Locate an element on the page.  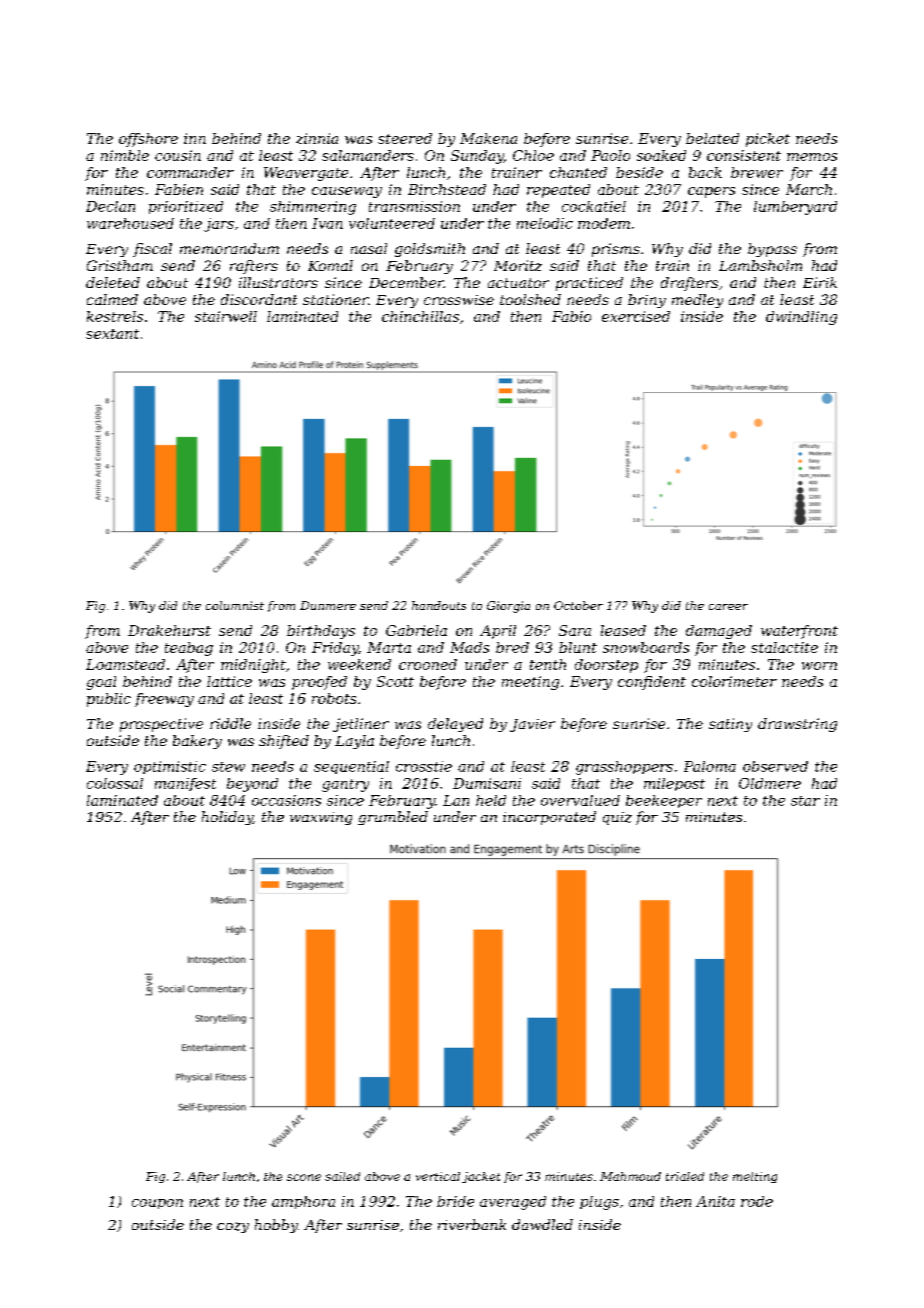
career is located at coordinates (728, 607).
